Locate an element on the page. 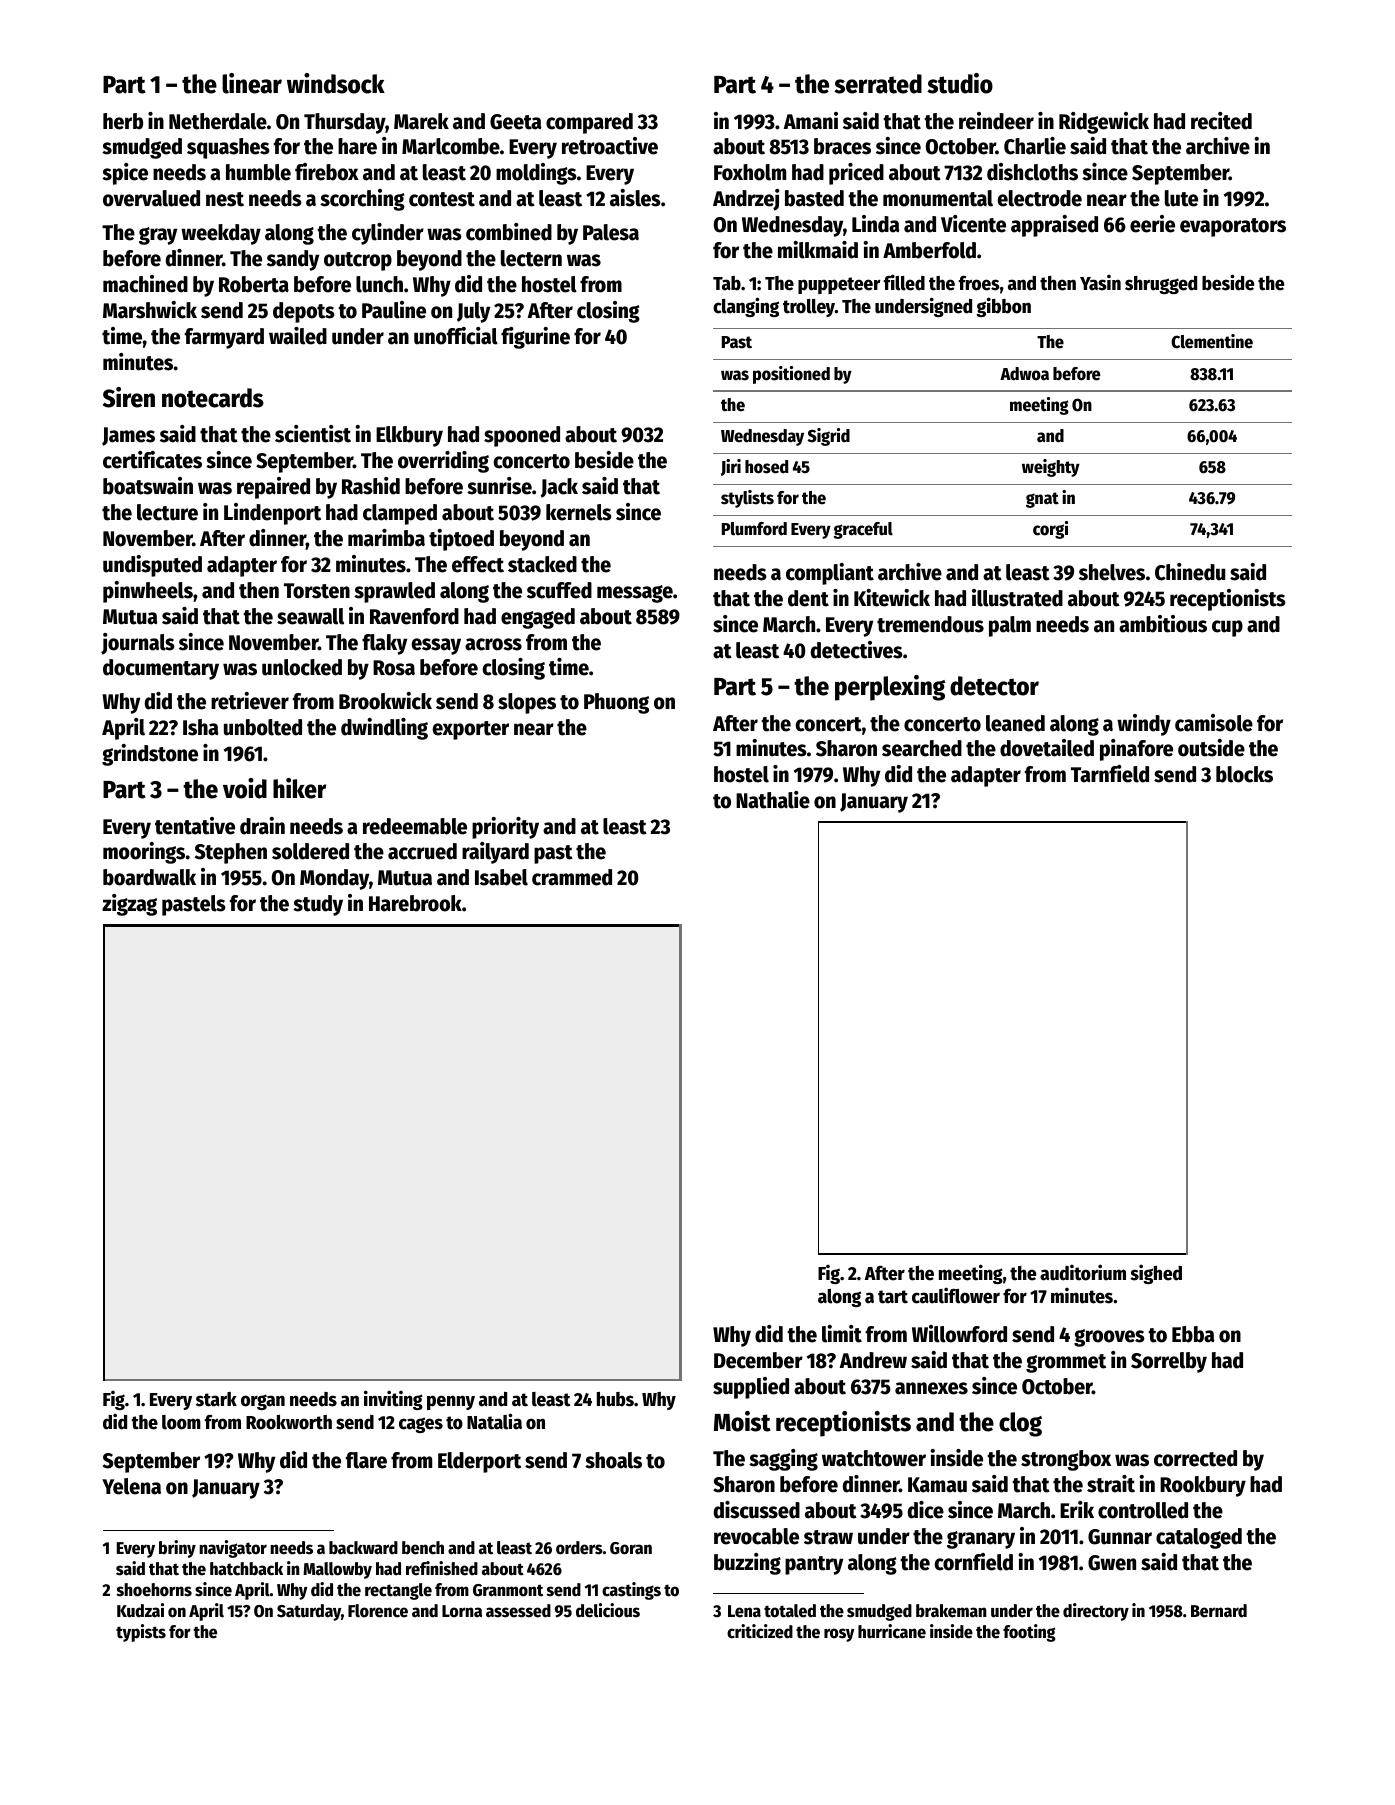 The height and width of the page is (1805, 1395). kernels is located at coordinates (579, 512).
